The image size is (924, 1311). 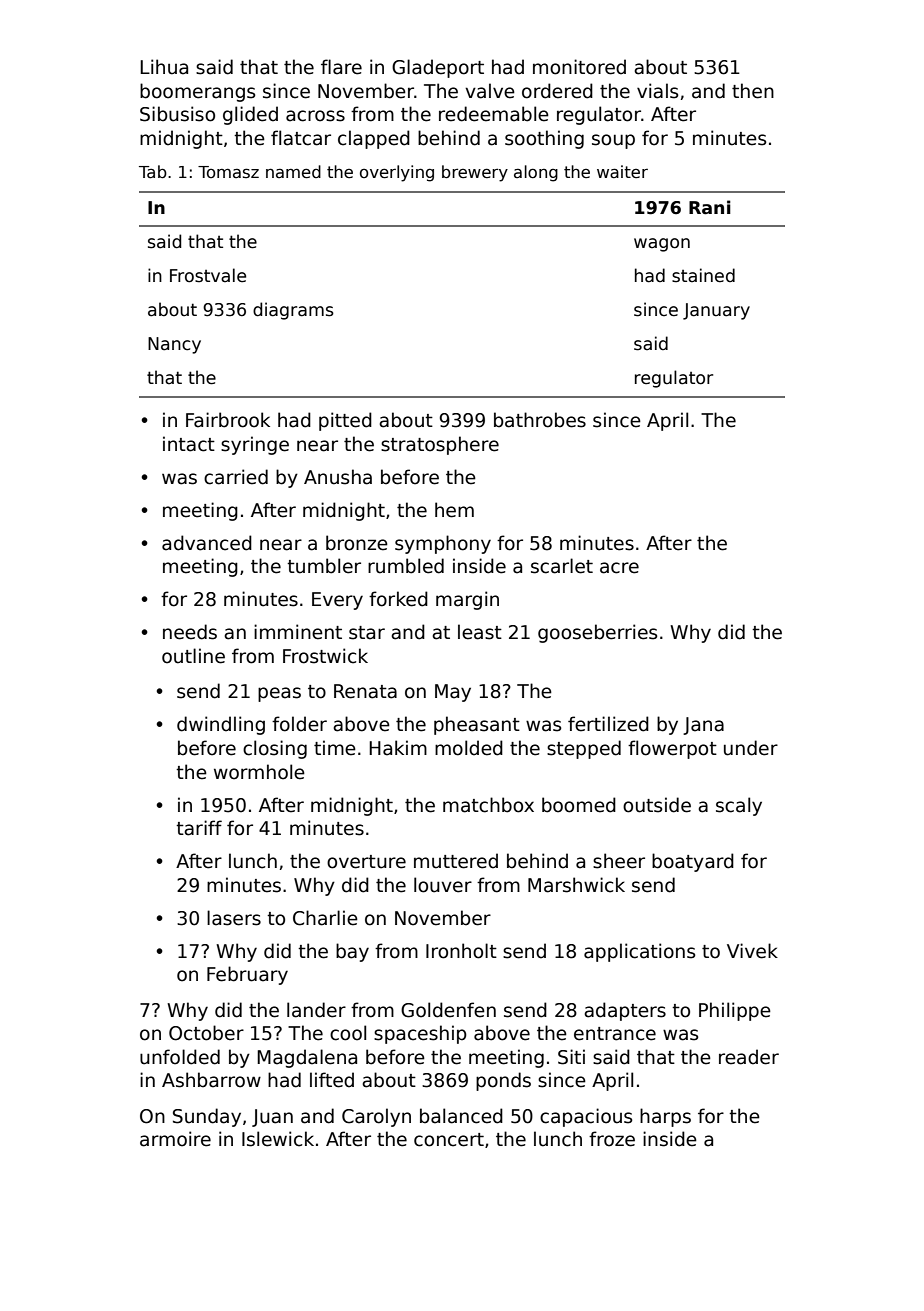 I want to click on pheasant, so click(x=477, y=725).
